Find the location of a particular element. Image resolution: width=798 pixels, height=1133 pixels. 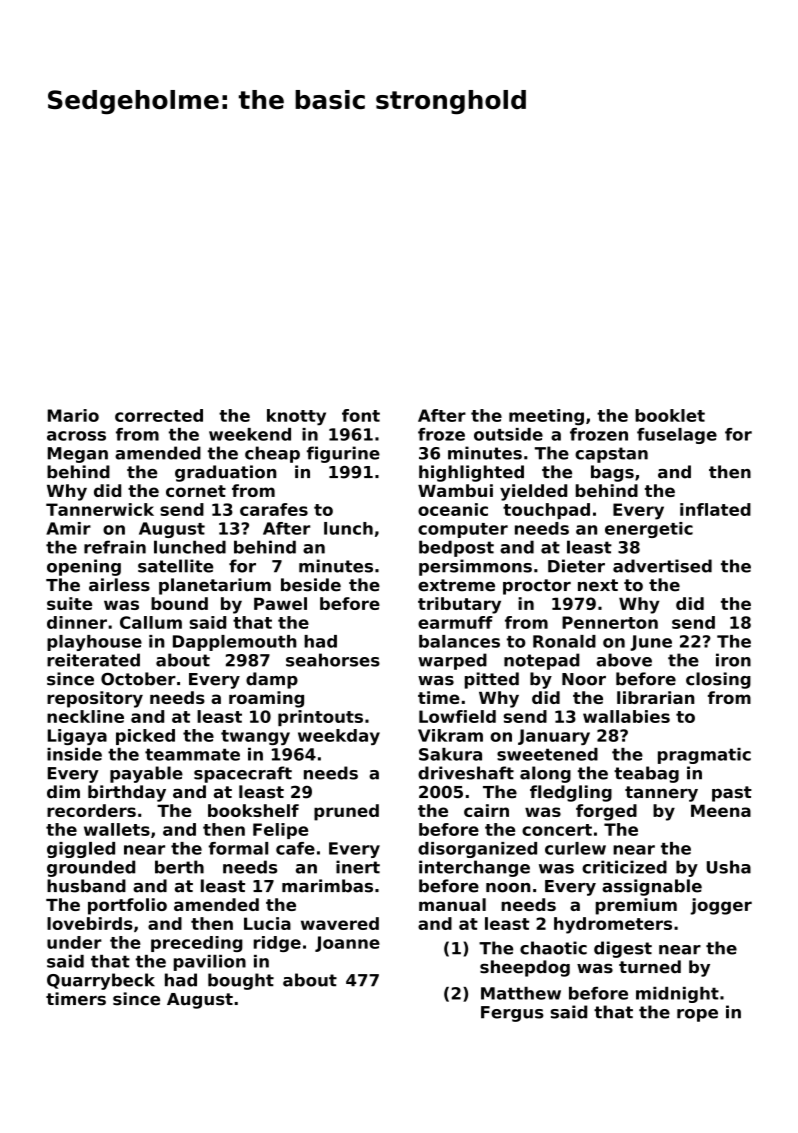

bought is located at coordinates (241, 981).
